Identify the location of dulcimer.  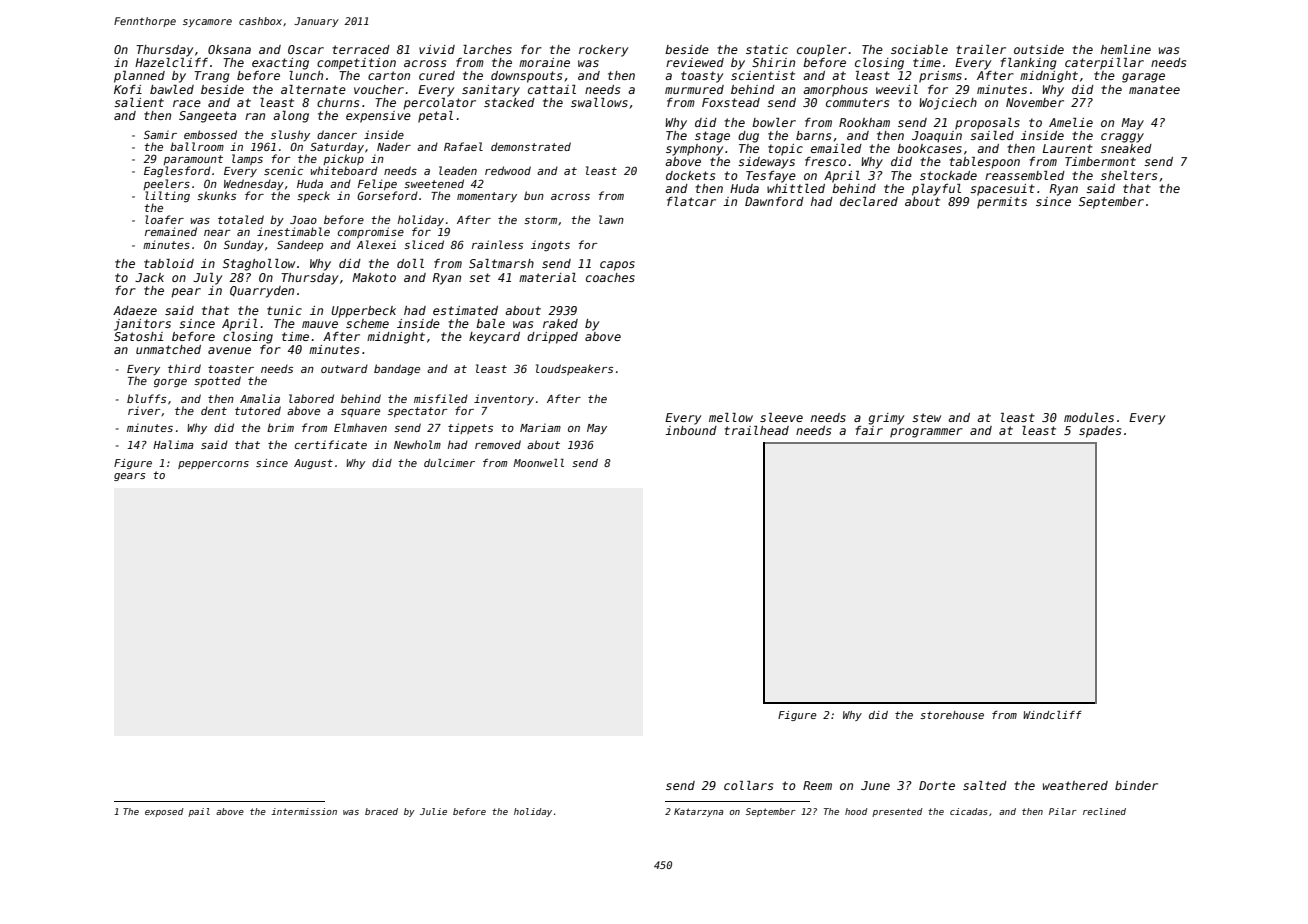
(449, 463).
